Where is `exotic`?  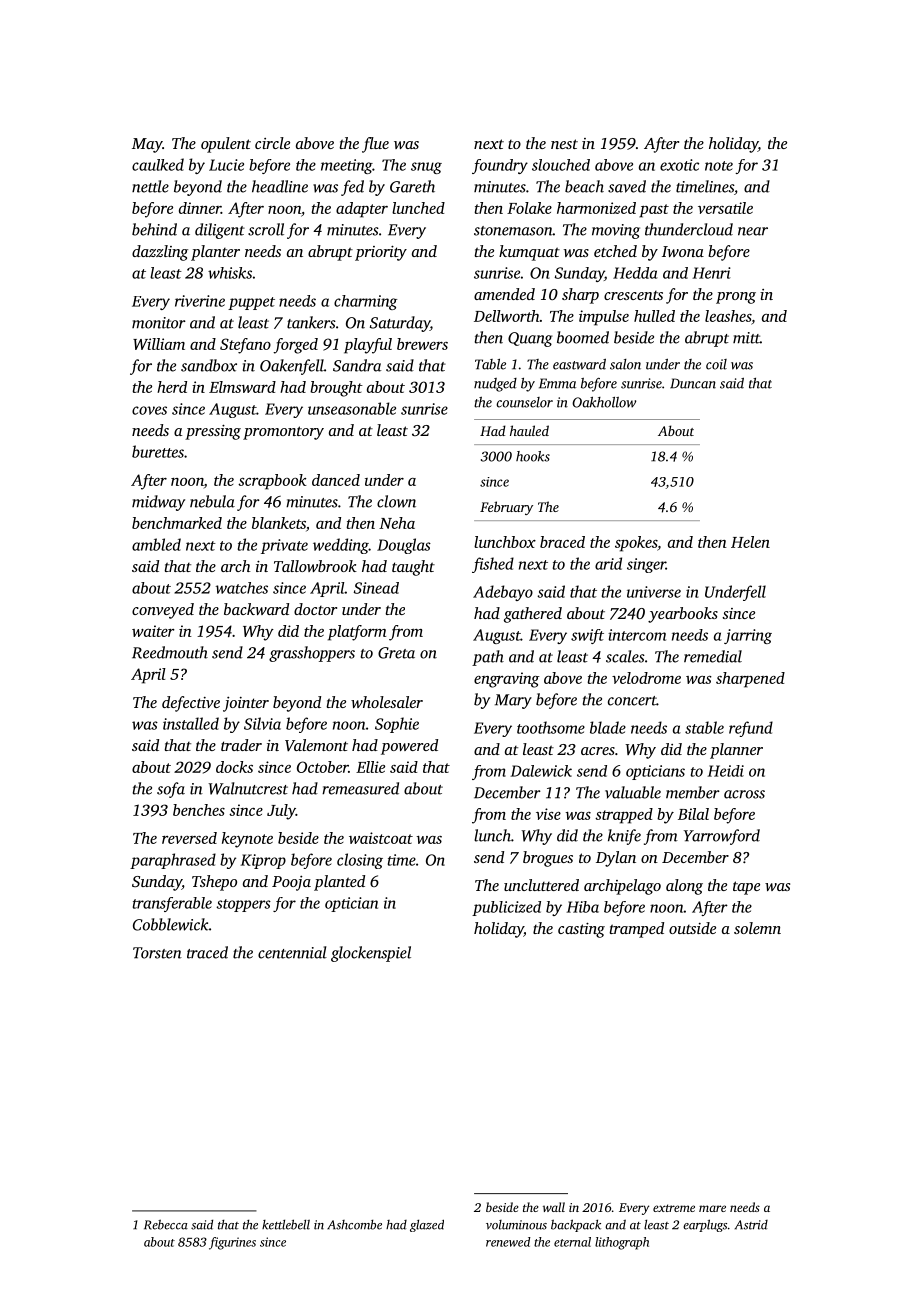 exotic is located at coordinates (679, 165).
